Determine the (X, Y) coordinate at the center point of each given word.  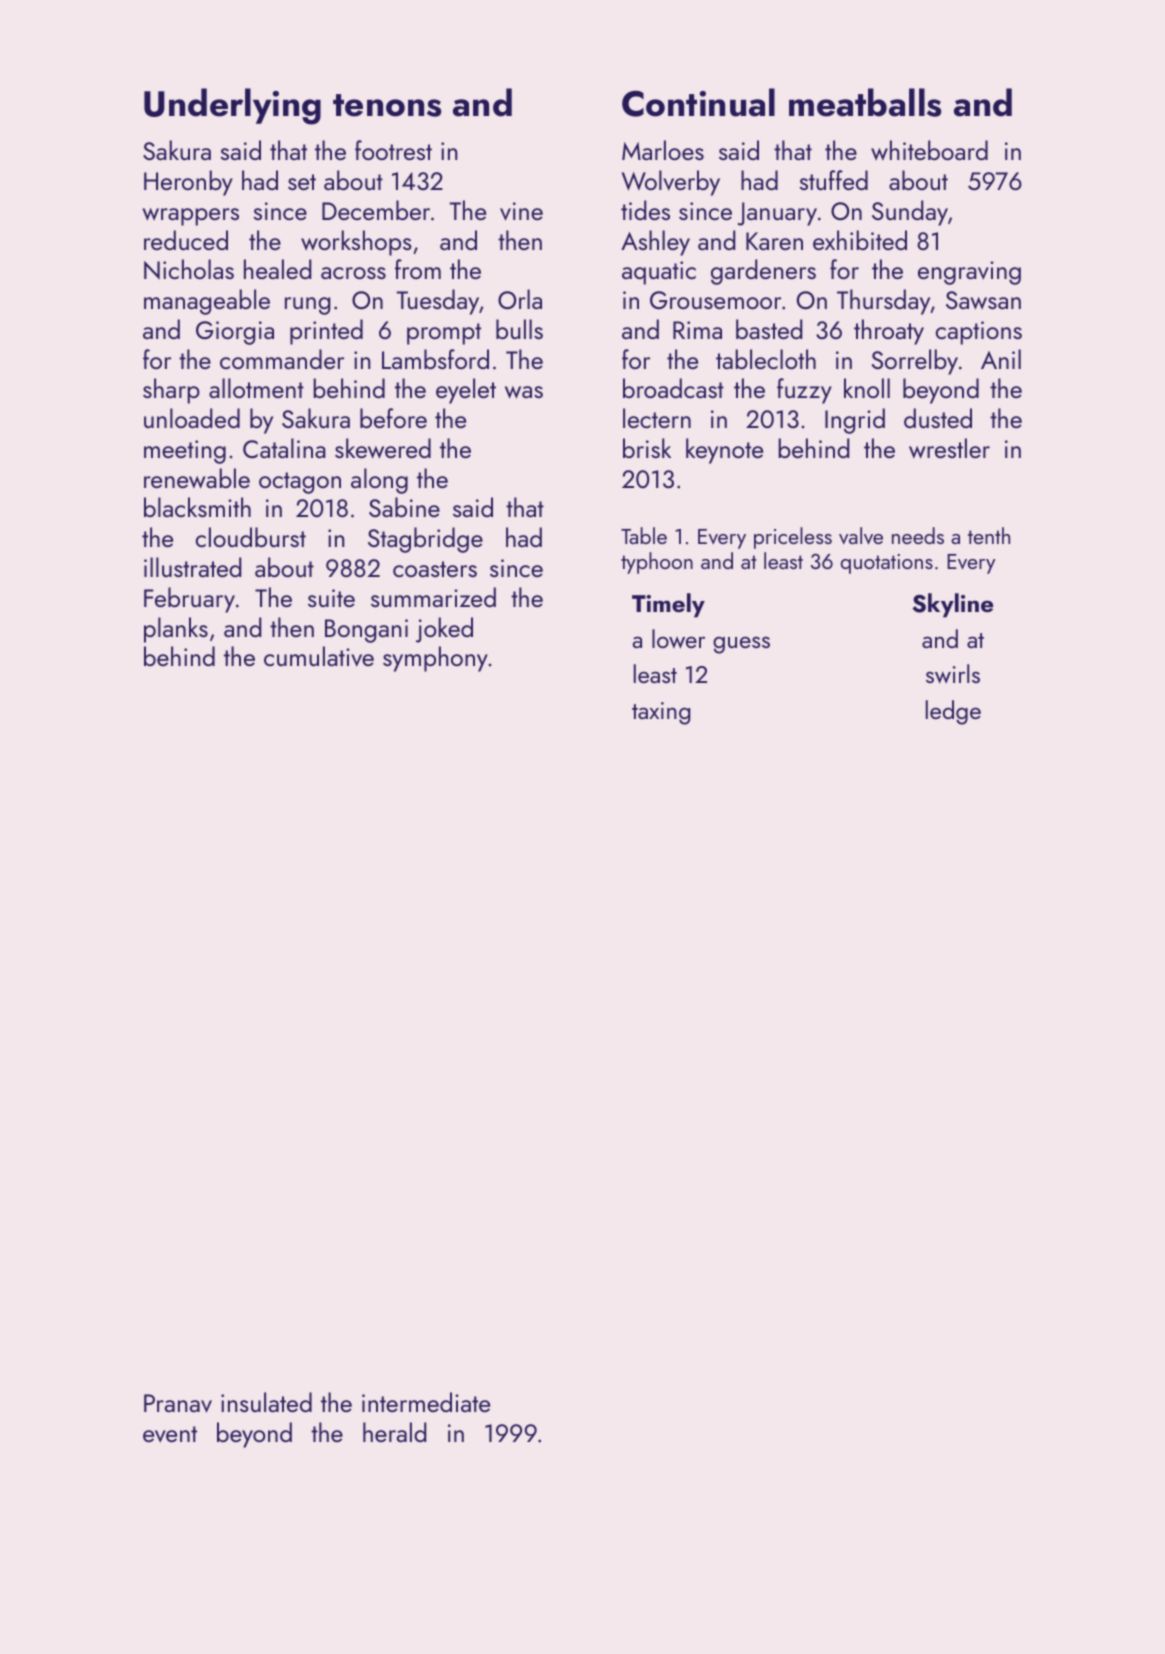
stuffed (834, 180)
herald (395, 1432)
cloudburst (251, 537)
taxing (661, 713)
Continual (698, 102)
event (170, 1434)
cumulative (319, 656)
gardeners (763, 272)
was (524, 392)
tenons (387, 105)
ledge (953, 712)
